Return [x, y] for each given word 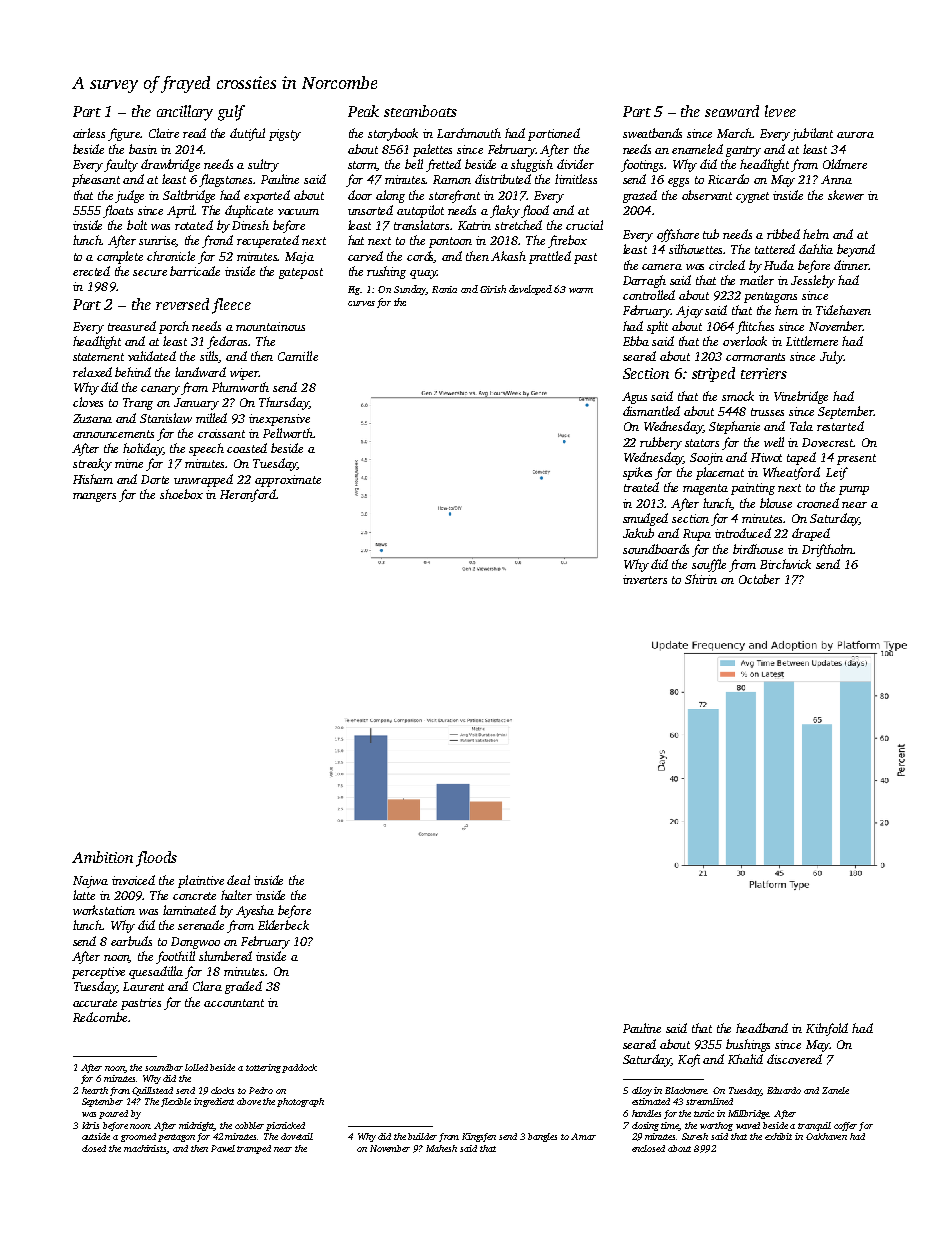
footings [642, 165]
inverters [645, 579]
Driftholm [828, 550]
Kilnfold [827, 1029]
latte [84, 895]
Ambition [102, 857]
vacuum [298, 212]
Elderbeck [283, 925]
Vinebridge [801, 397]
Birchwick [785, 564]
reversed [182, 304]
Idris [90, 1125]
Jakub [638, 533]
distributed [503, 179]
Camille [298, 356]
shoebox [181, 494]
